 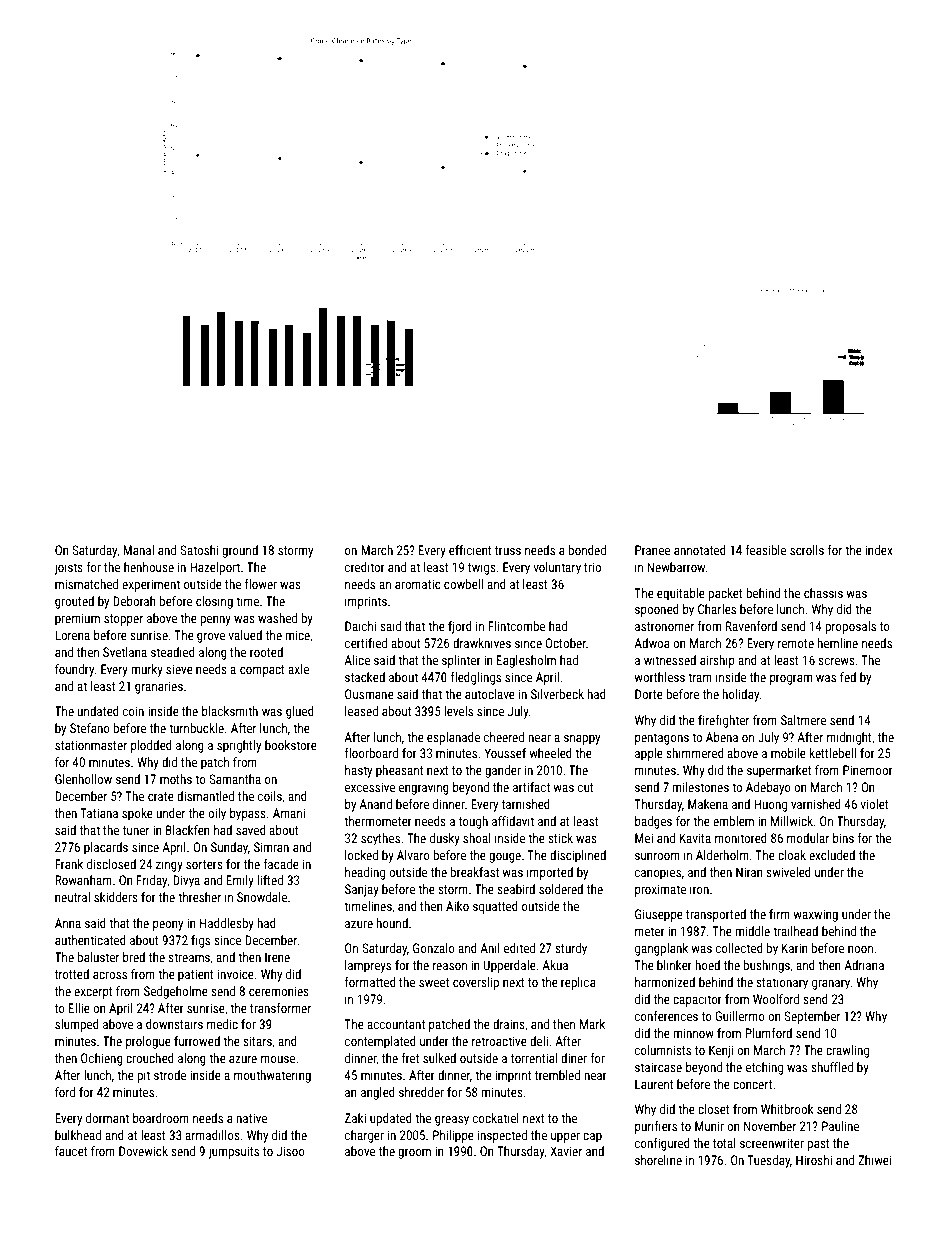 What do you see at coordinates (291, 745) in the image?
I see `bookstore` at bounding box center [291, 745].
